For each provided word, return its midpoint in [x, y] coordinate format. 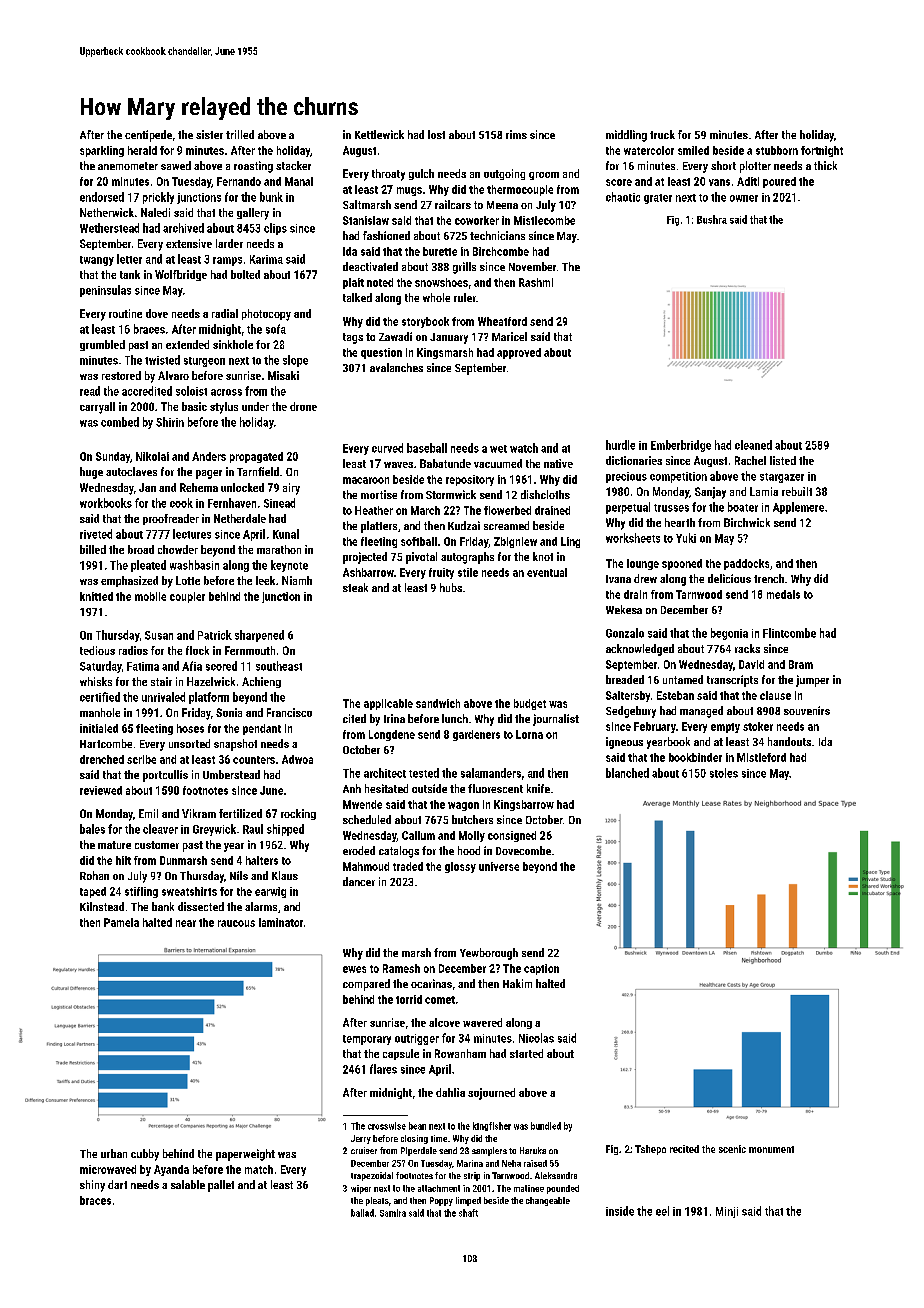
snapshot [235, 745]
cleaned [753, 445]
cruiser [364, 1150]
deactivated [370, 266]
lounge [643, 564]
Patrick [215, 635]
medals [783, 594]
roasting [253, 167]
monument [771, 1149]
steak [355, 587]
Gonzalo [625, 633]
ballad [362, 1213]
